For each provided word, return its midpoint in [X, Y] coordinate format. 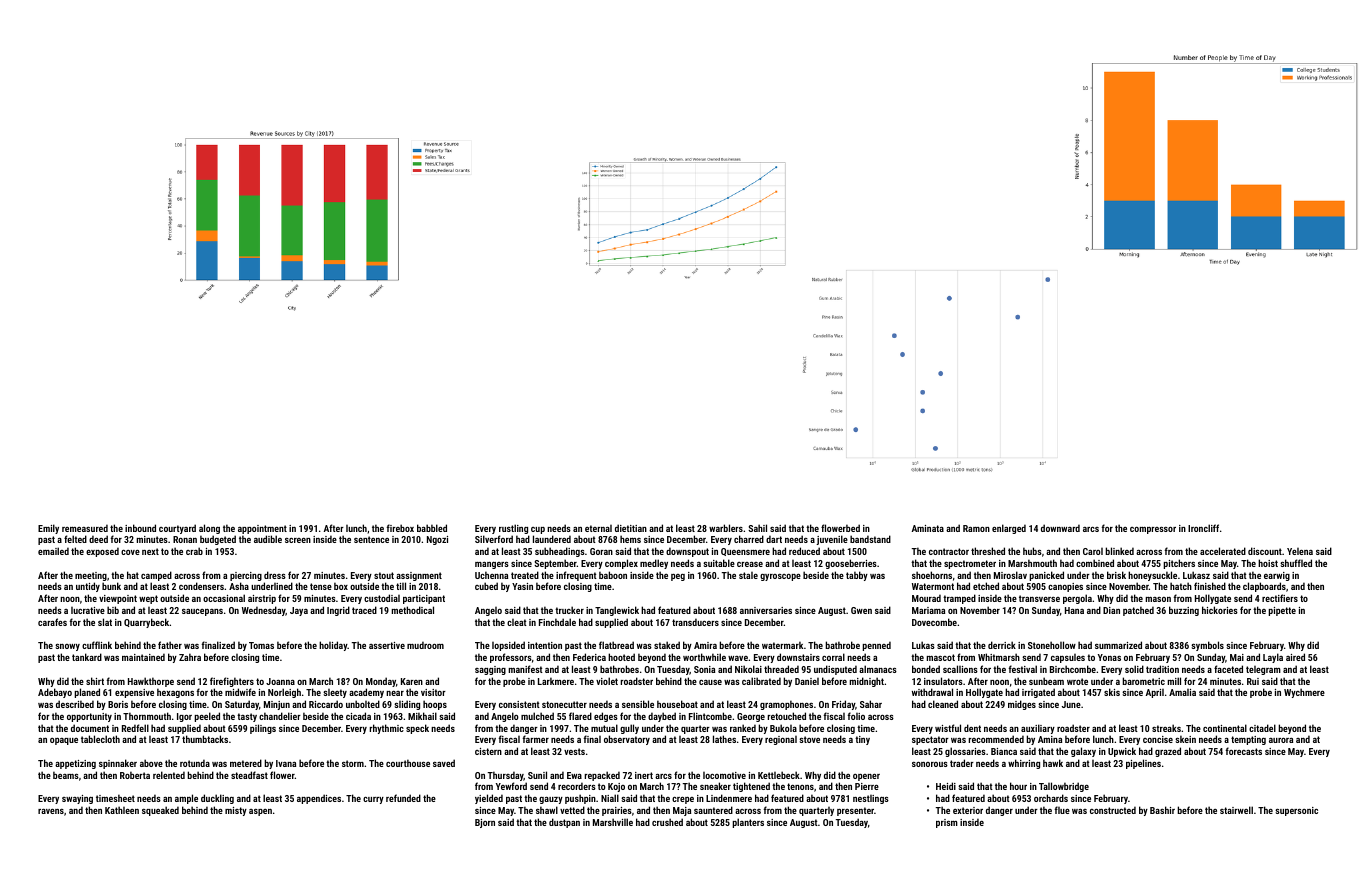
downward [1060, 528]
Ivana [286, 763]
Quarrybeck [147, 623]
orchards [1051, 798]
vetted [572, 810]
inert [644, 775]
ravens [51, 811]
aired [1295, 657]
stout [384, 575]
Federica [589, 657]
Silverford [494, 539]
